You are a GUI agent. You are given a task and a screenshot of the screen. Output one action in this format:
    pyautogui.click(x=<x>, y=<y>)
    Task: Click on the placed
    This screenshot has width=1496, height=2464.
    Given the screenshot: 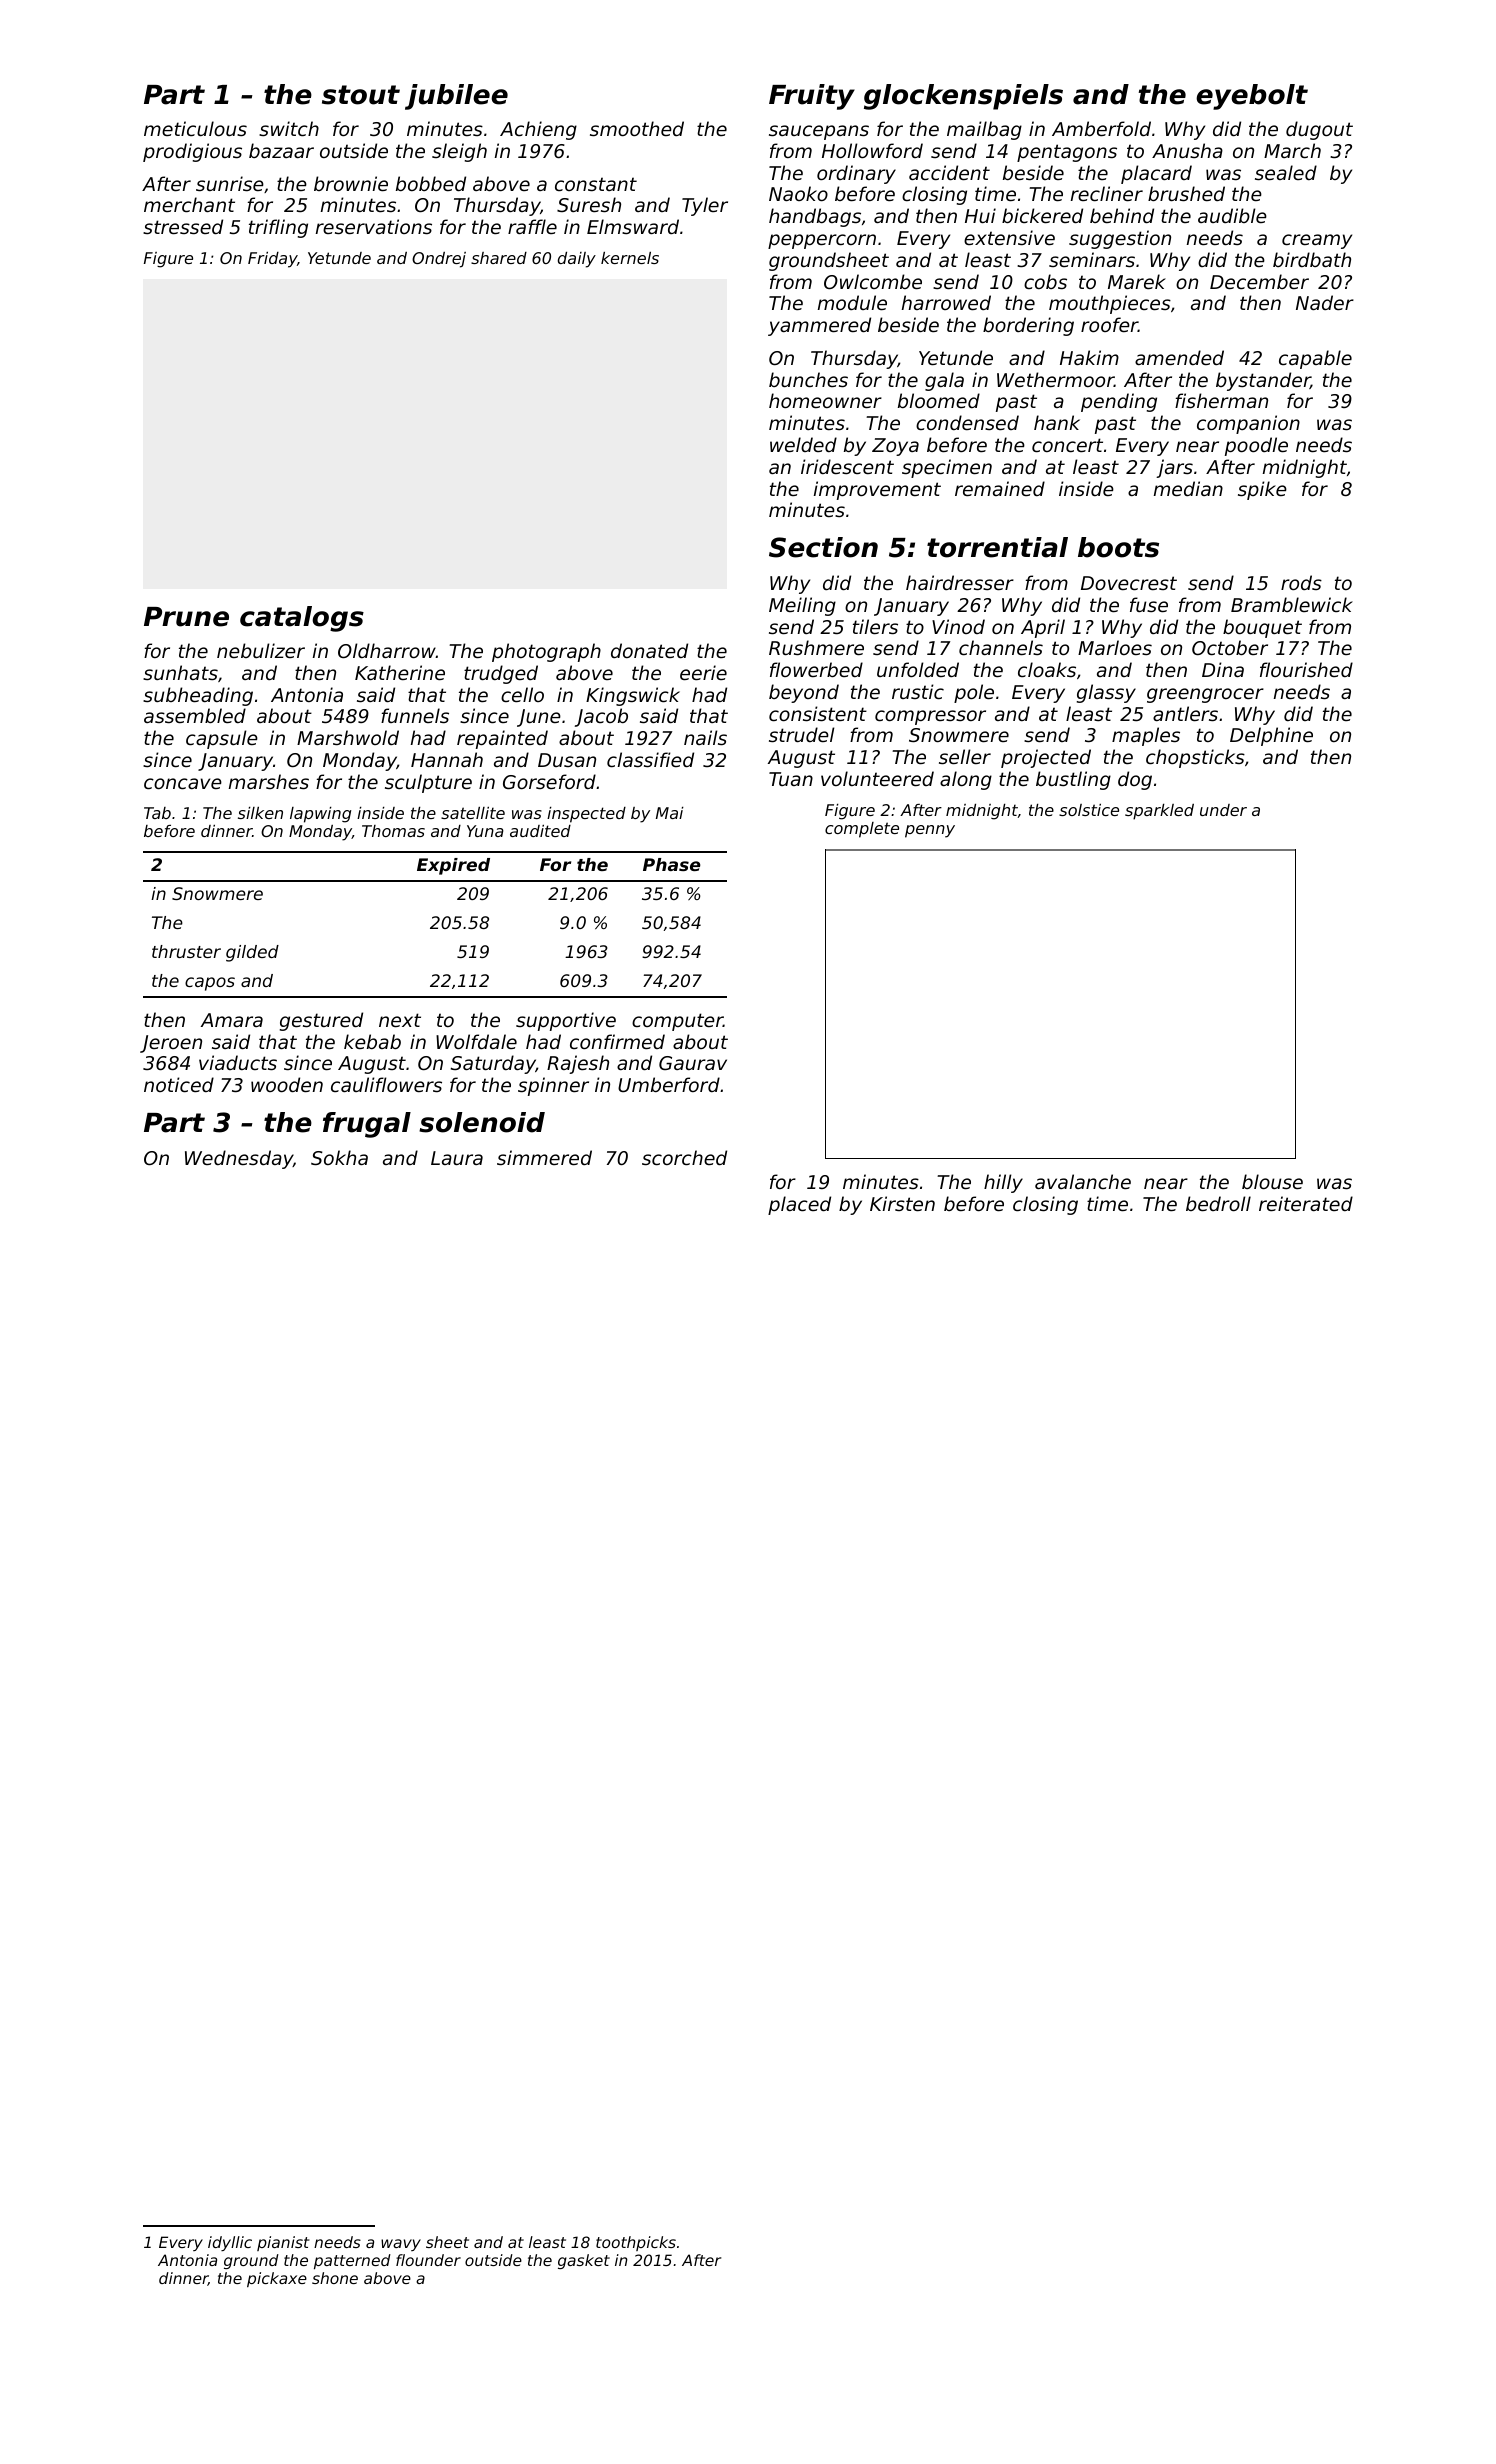 What is the action you would take?
    pyautogui.click(x=799, y=1205)
